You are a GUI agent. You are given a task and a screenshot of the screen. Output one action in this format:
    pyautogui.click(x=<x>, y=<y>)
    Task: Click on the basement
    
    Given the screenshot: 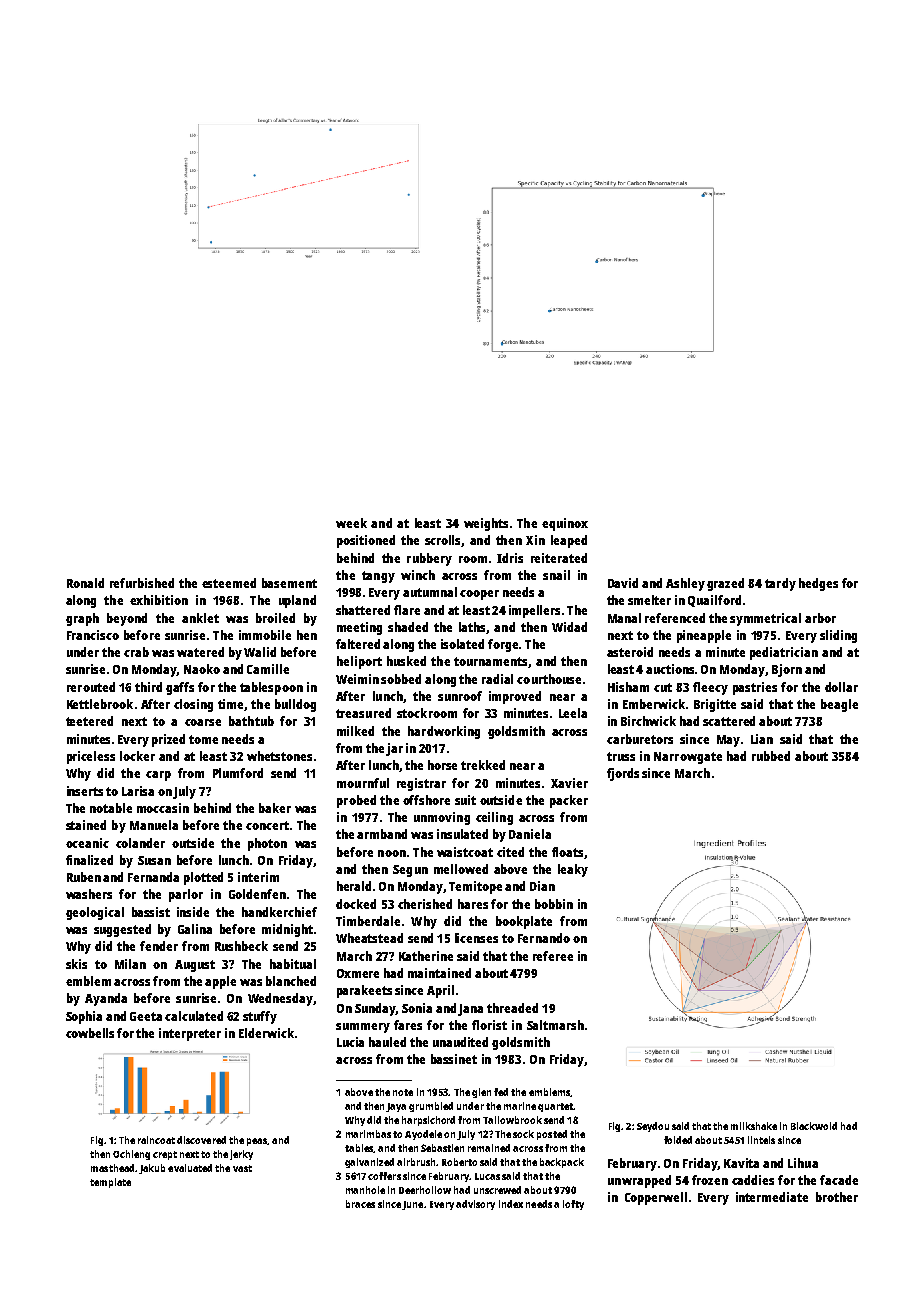 What is the action you would take?
    pyautogui.click(x=289, y=583)
